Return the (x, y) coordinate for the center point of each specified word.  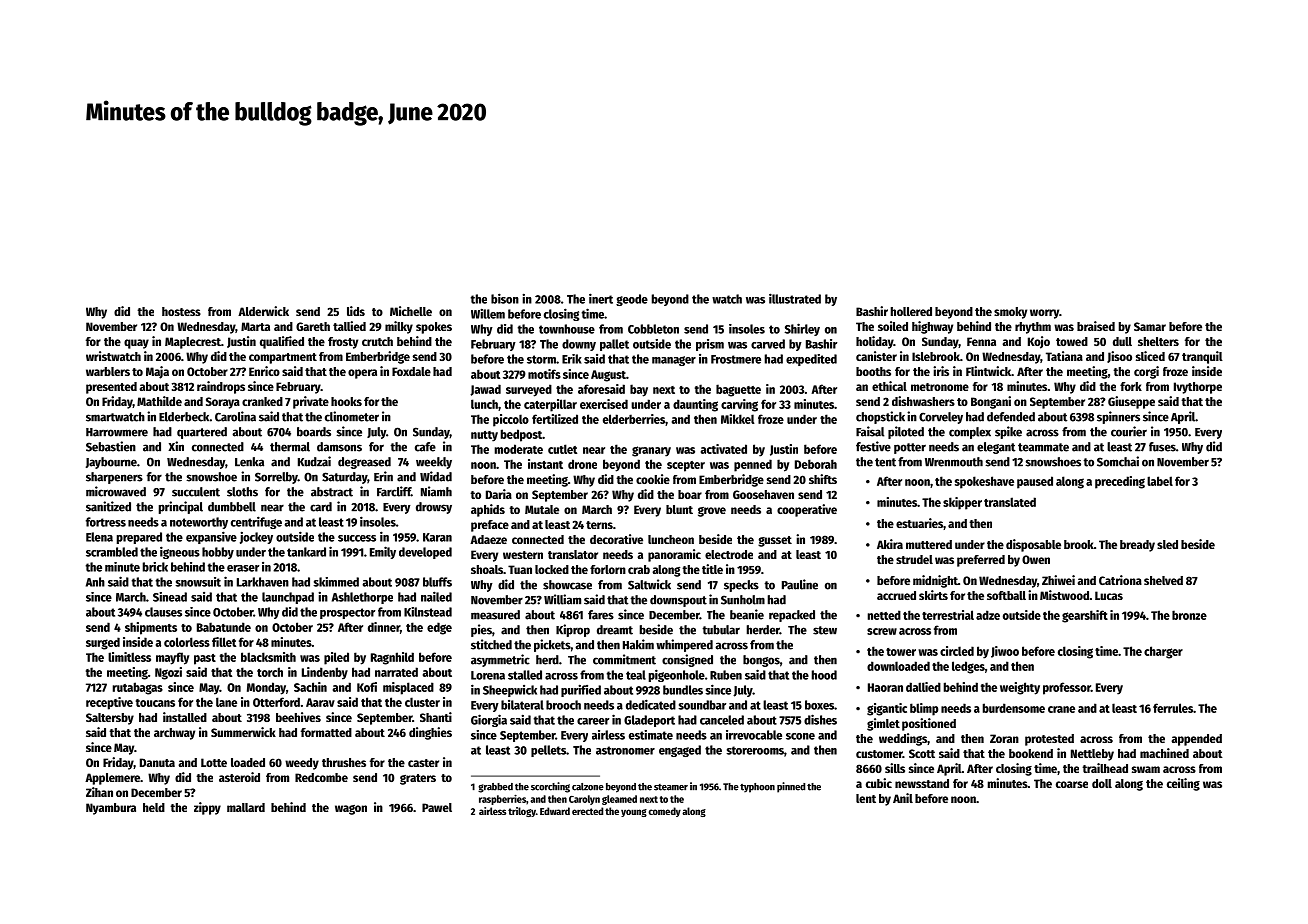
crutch (377, 341)
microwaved (116, 491)
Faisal (870, 431)
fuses (1162, 447)
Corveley (941, 418)
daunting (695, 405)
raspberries (502, 799)
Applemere (112, 779)
